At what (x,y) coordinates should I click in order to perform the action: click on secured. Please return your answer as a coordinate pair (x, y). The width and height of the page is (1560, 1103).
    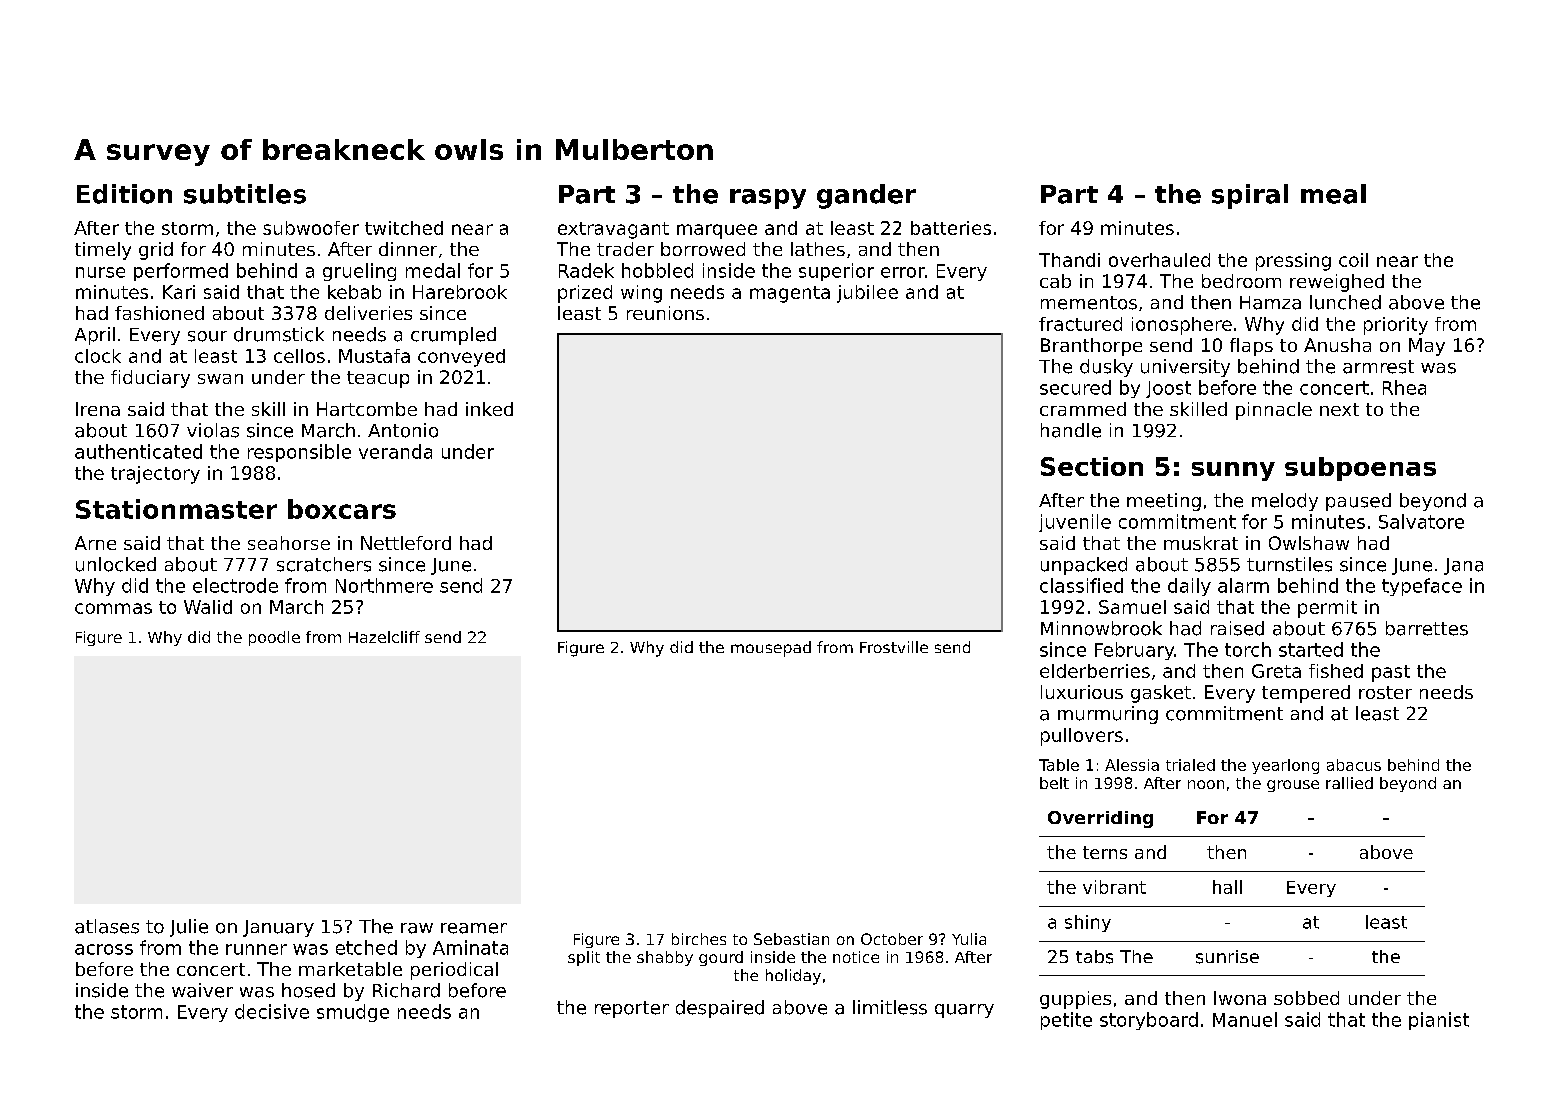
    Looking at the image, I should click on (1075, 387).
